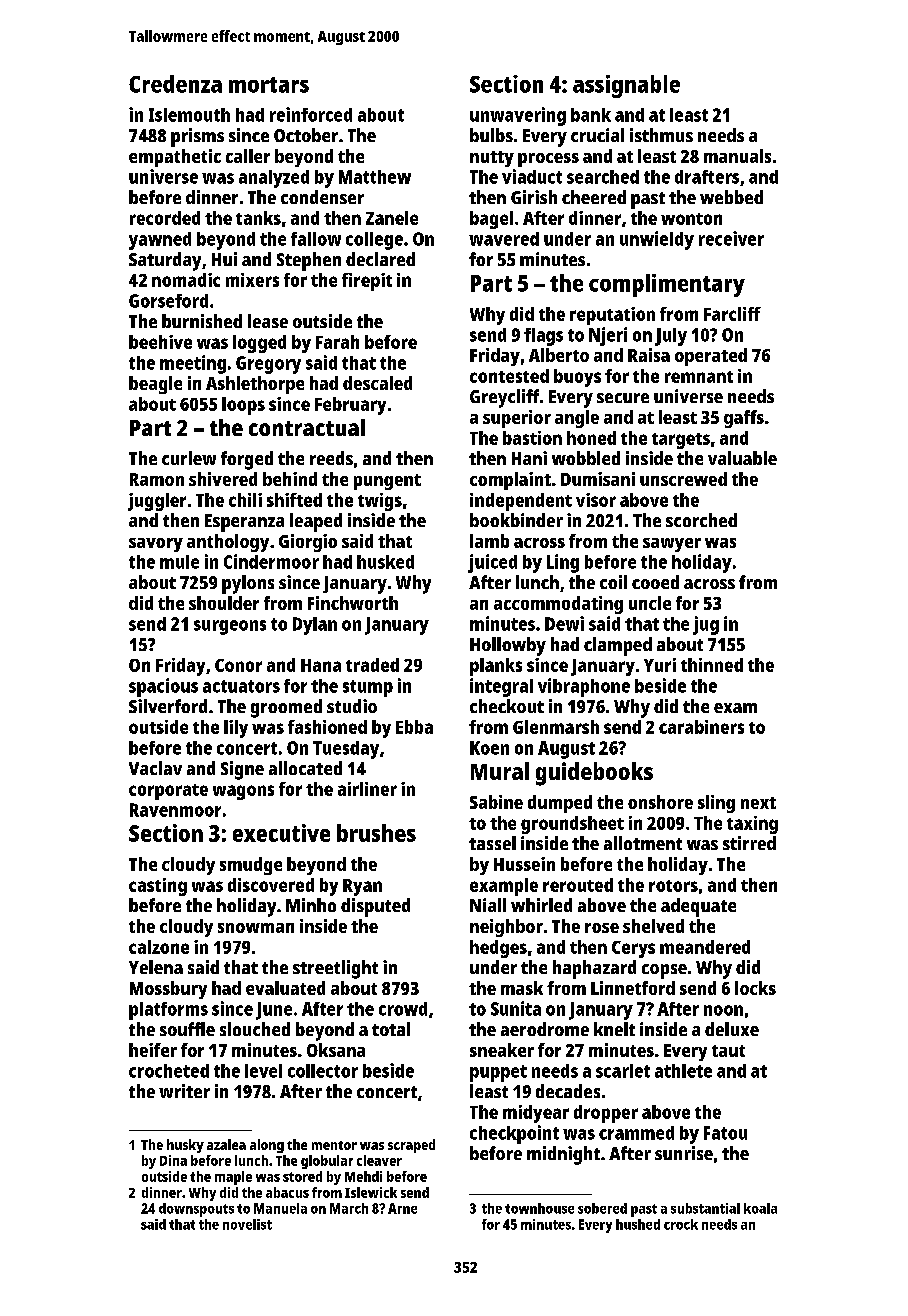 Image resolution: width=908 pixels, height=1316 pixels. I want to click on manuals, so click(737, 156).
